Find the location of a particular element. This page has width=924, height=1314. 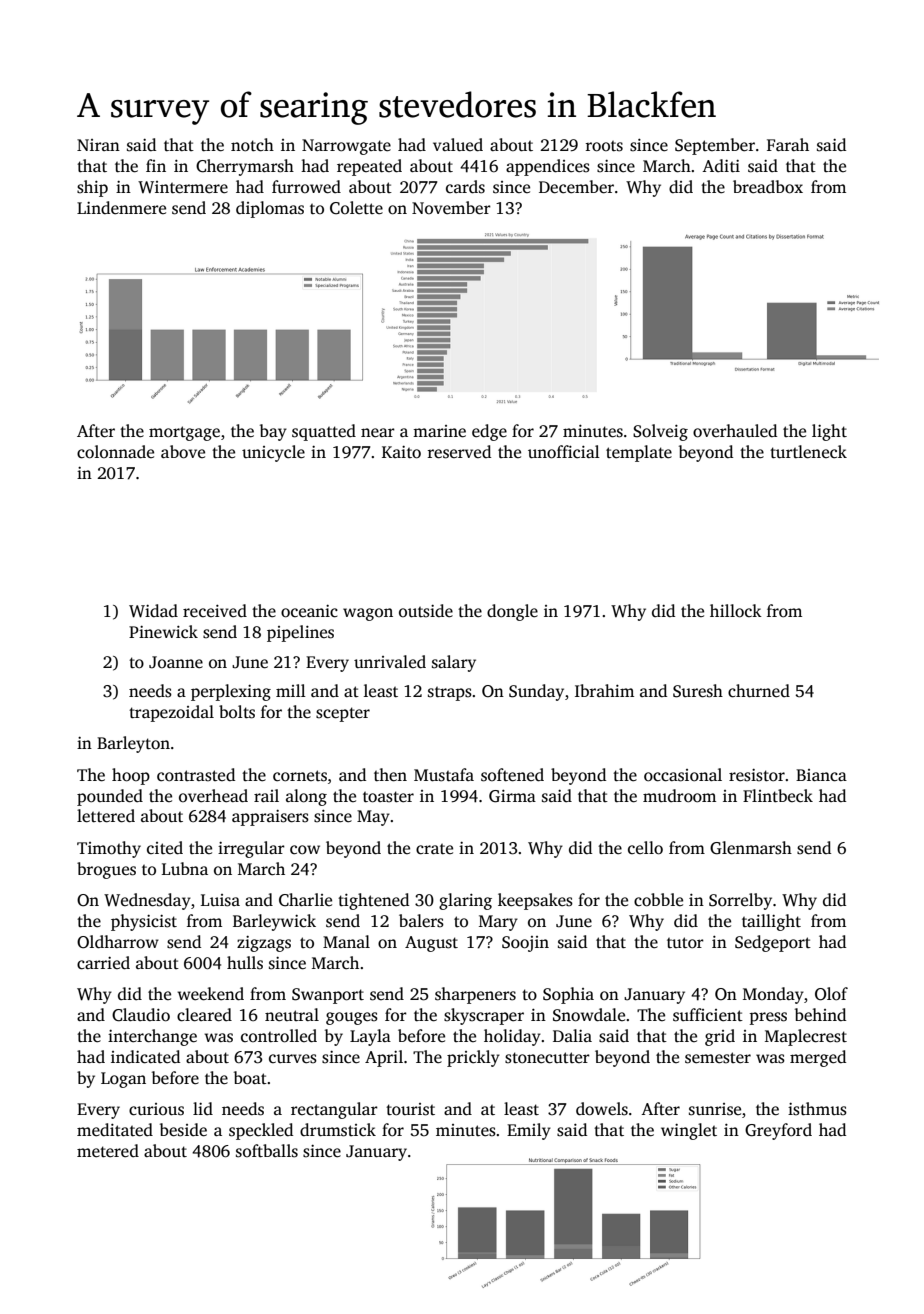

breadbox is located at coordinates (768, 187).
